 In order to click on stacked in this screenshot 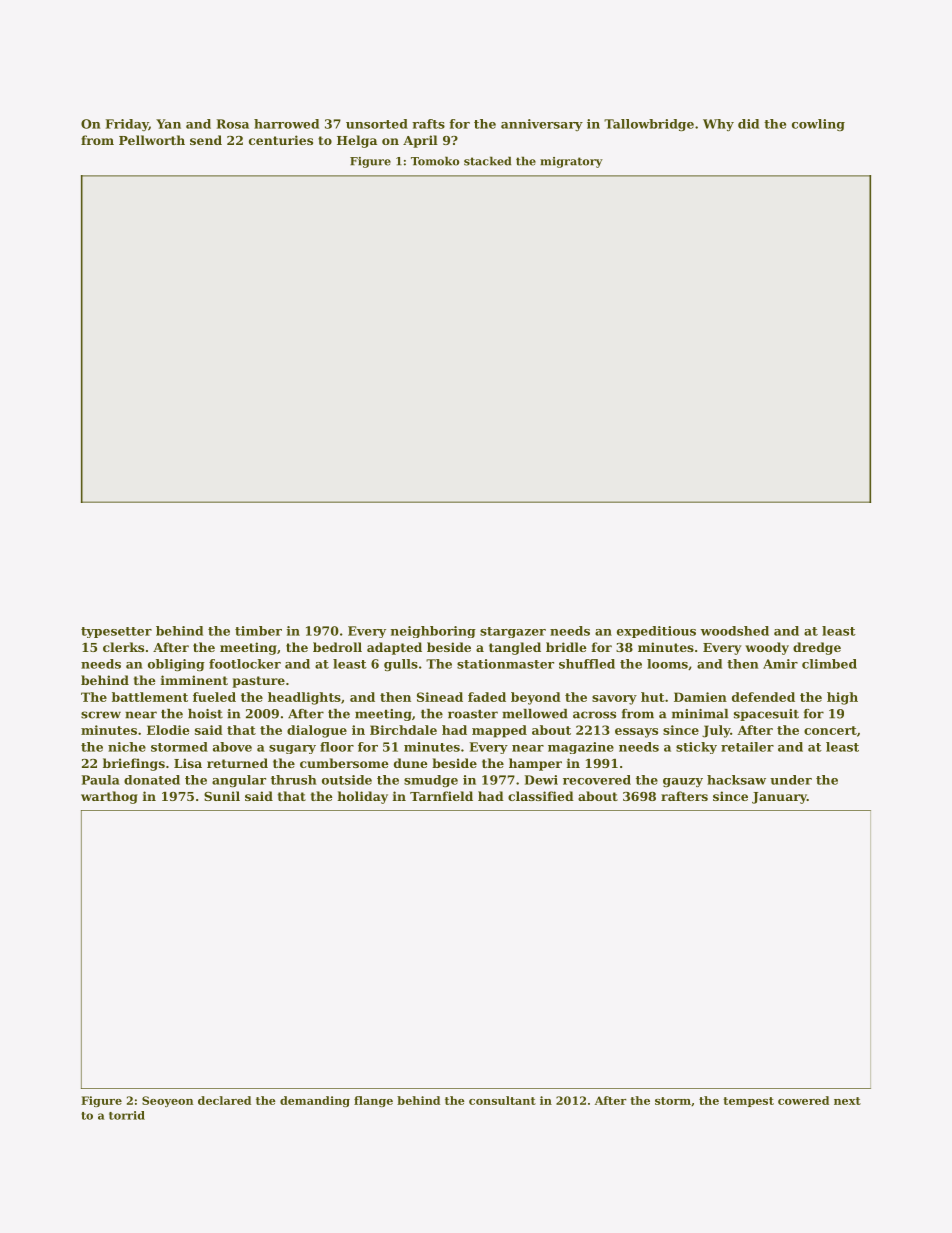, I will do `click(487, 161)`.
